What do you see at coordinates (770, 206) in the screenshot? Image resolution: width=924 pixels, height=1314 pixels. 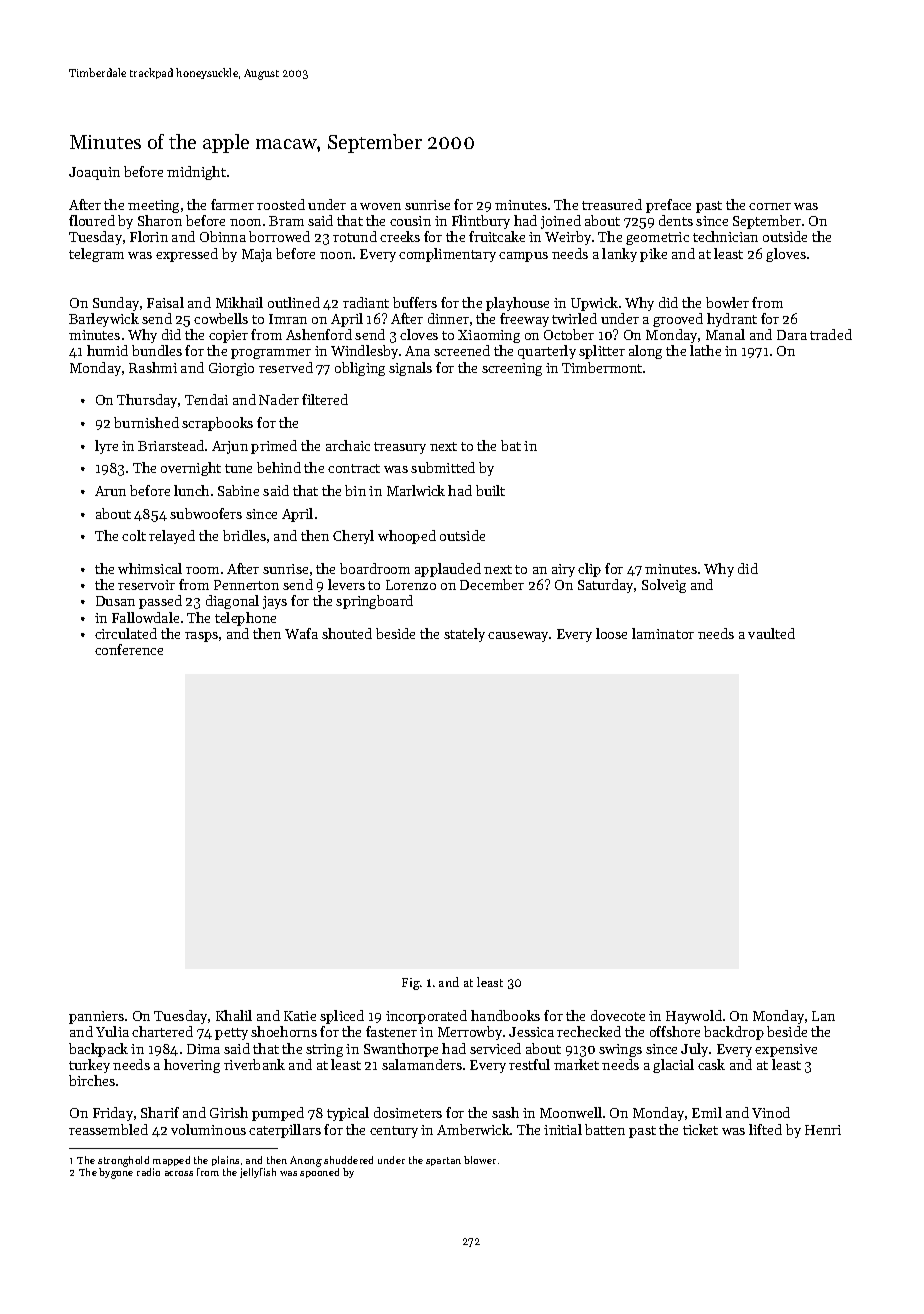 I see `corner` at bounding box center [770, 206].
